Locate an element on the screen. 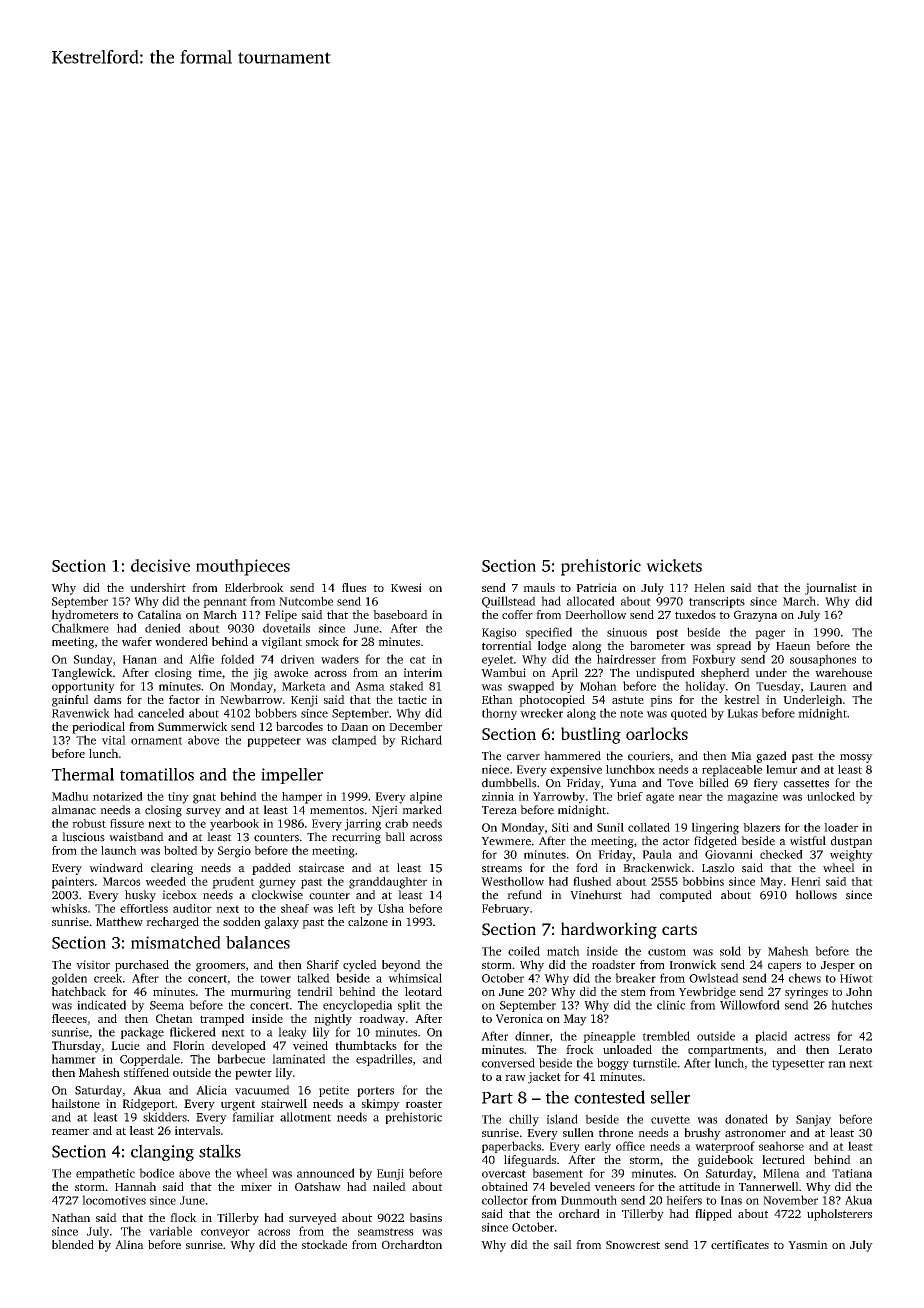  Chalkmere is located at coordinates (80, 628).
